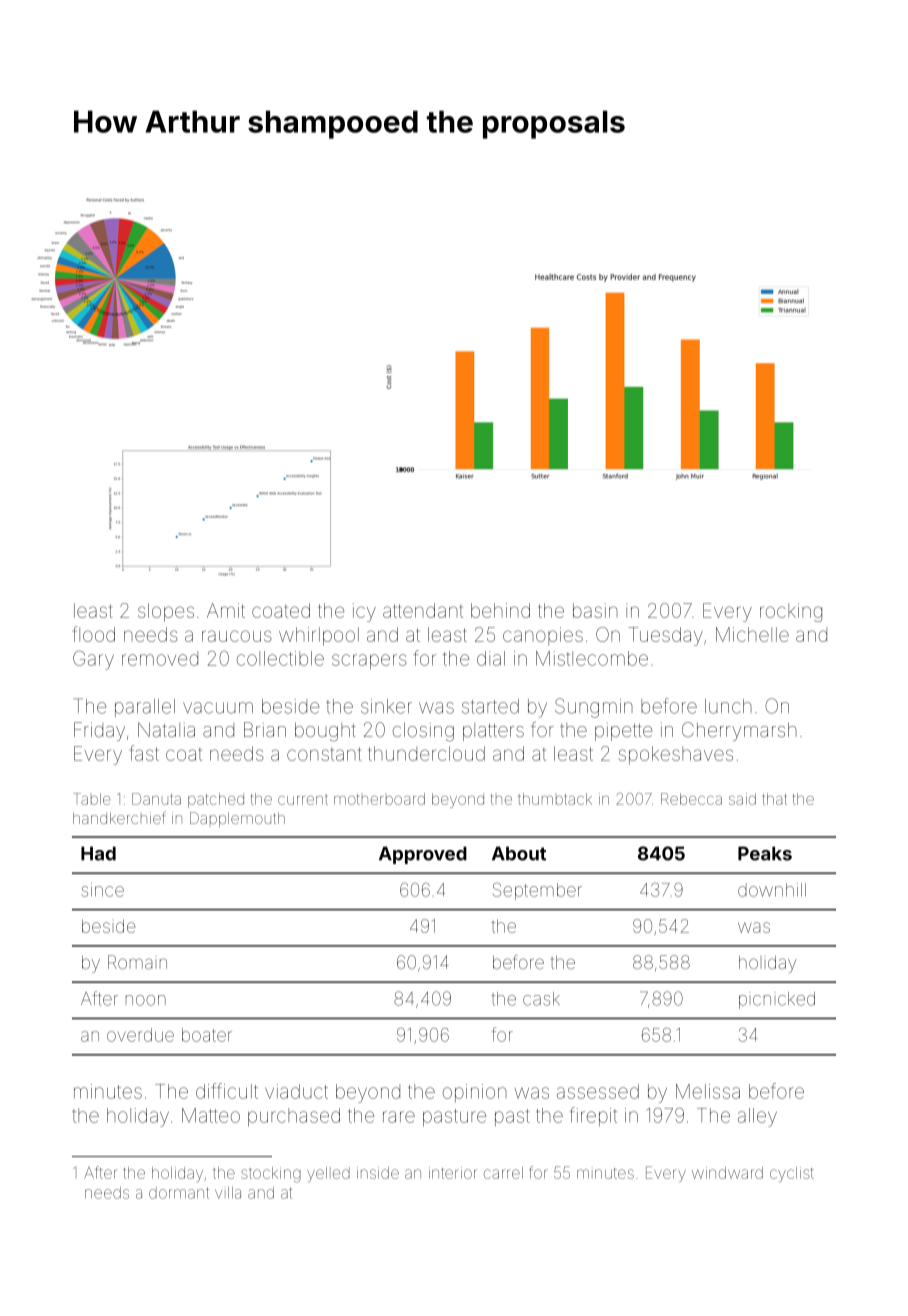  Describe the element at coordinates (752, 634) in the screenshot. I see `Michelle` at that location.
